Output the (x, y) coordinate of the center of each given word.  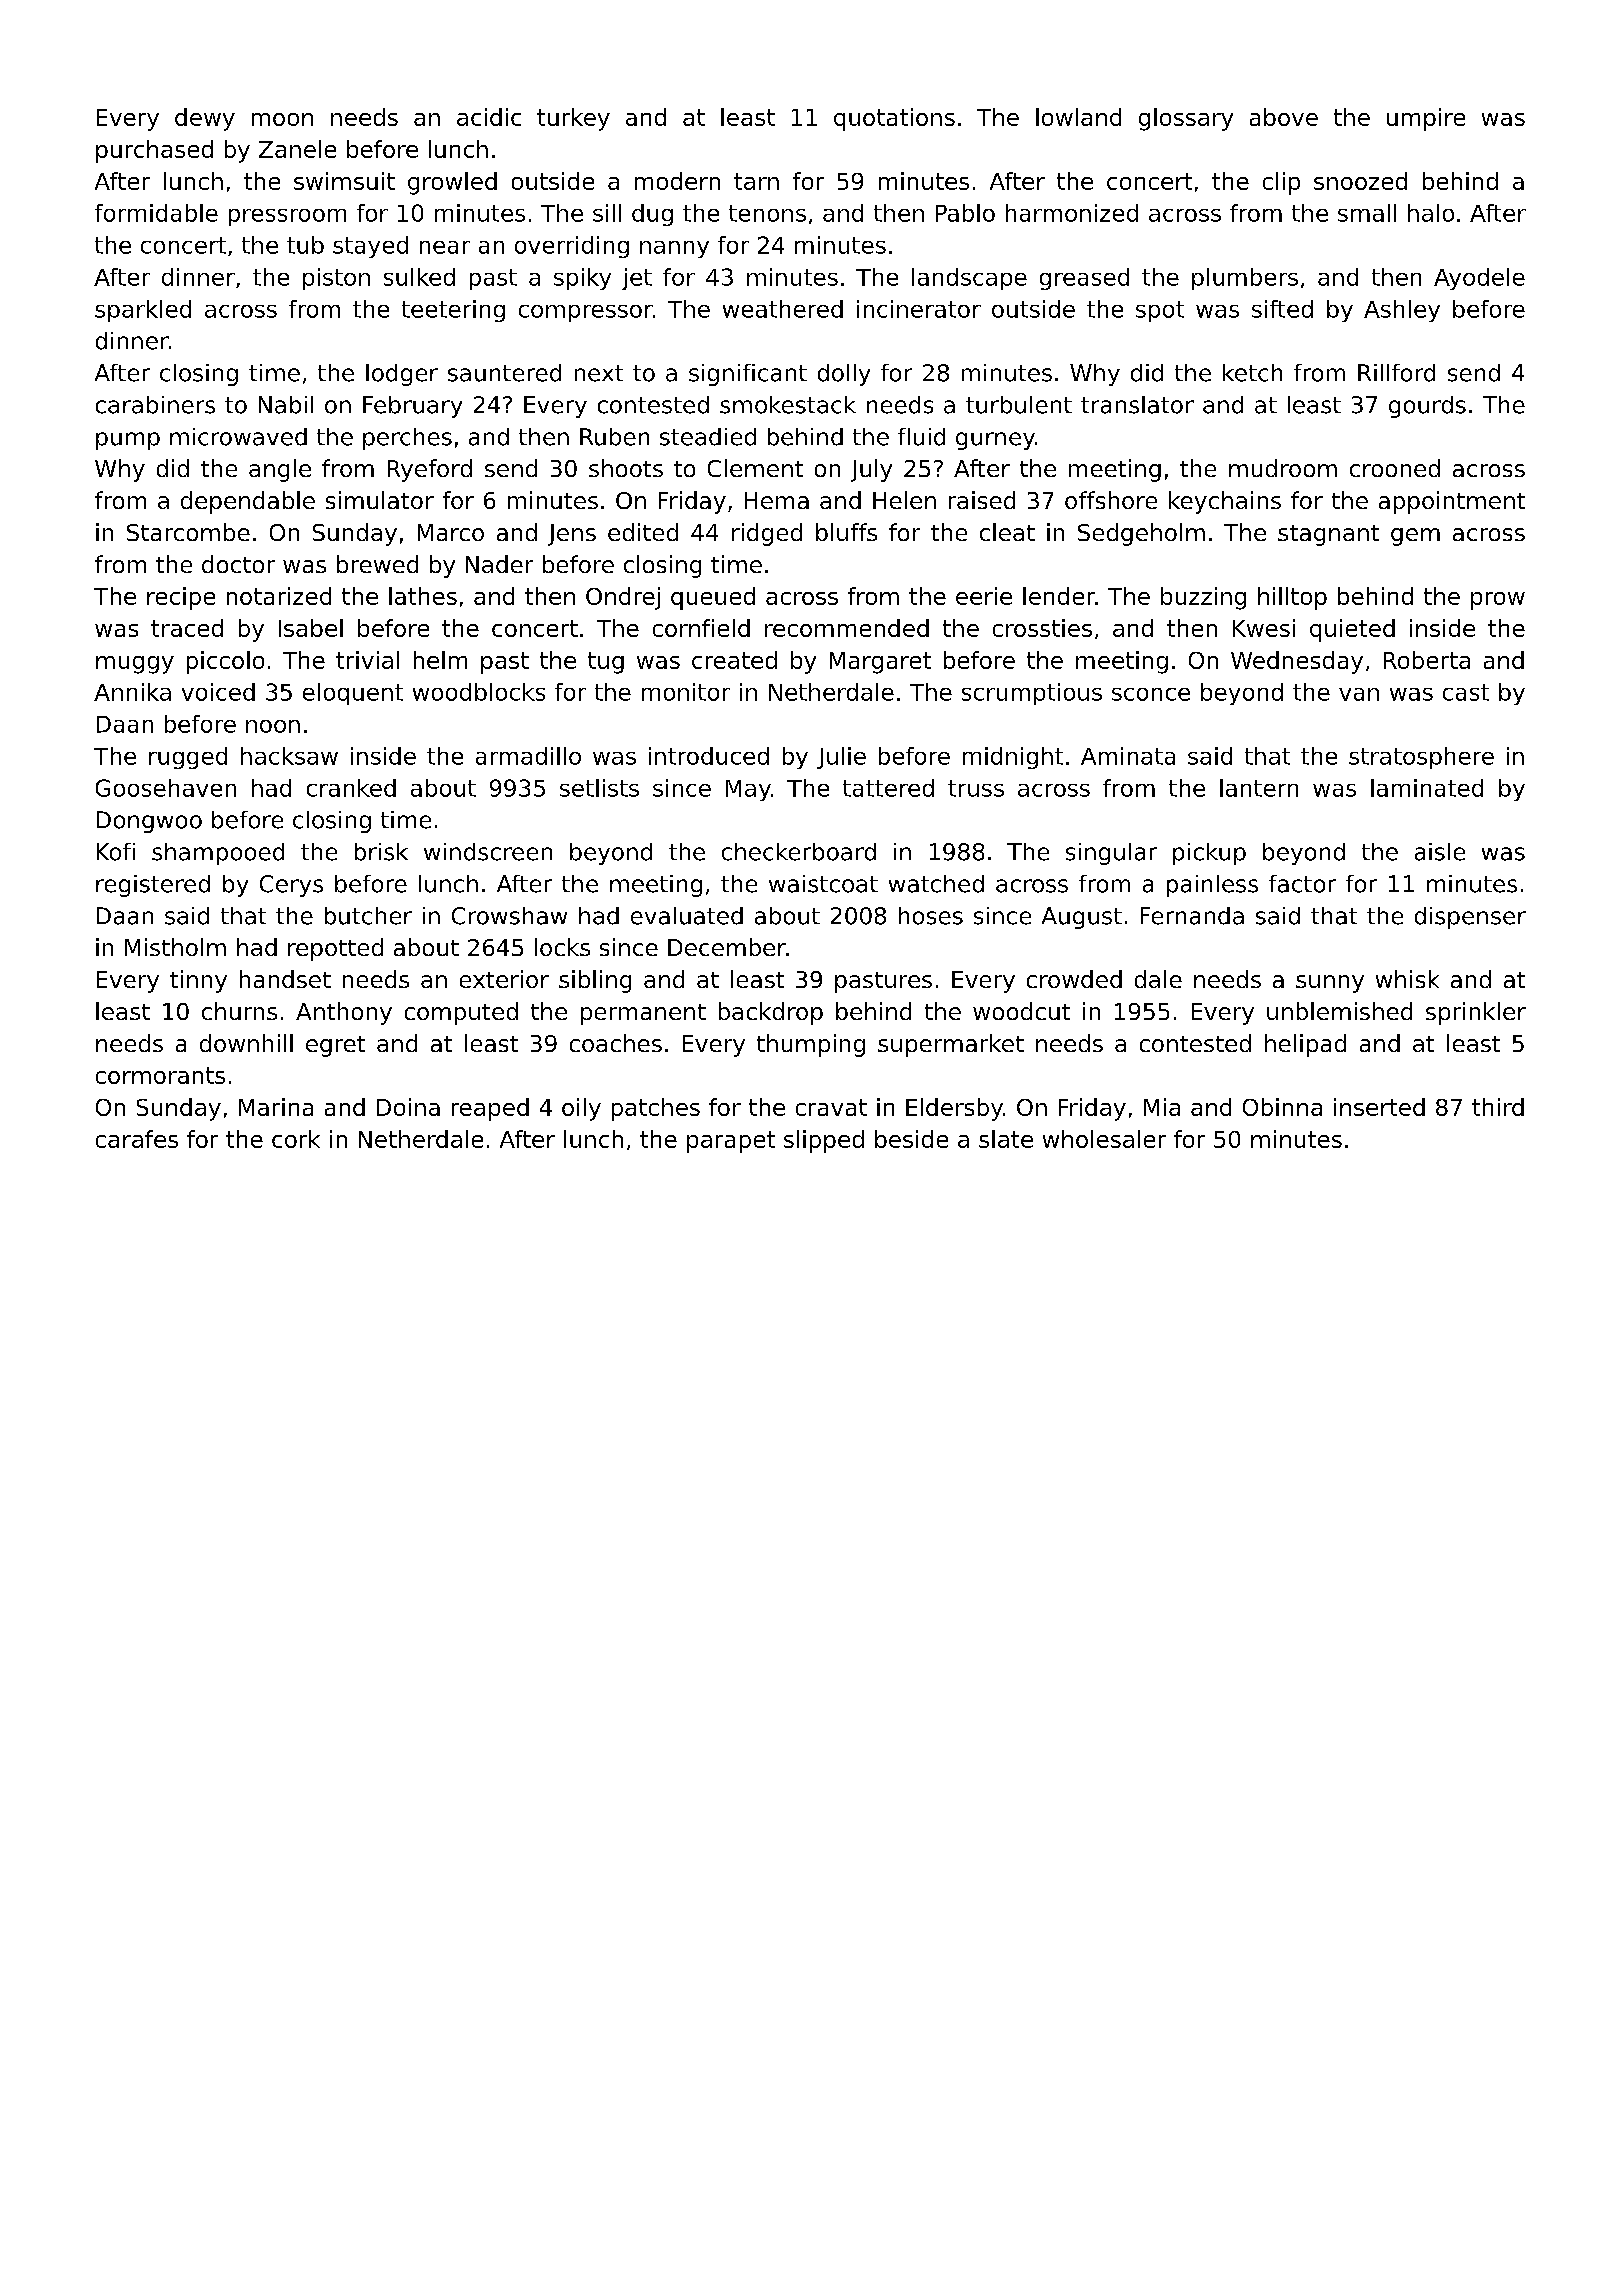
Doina (408, 1107)
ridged (767, 534)
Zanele (297, 149)
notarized (279, 596)
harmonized (1072, 213)
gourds (1427, 407)
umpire (1426, 119)
